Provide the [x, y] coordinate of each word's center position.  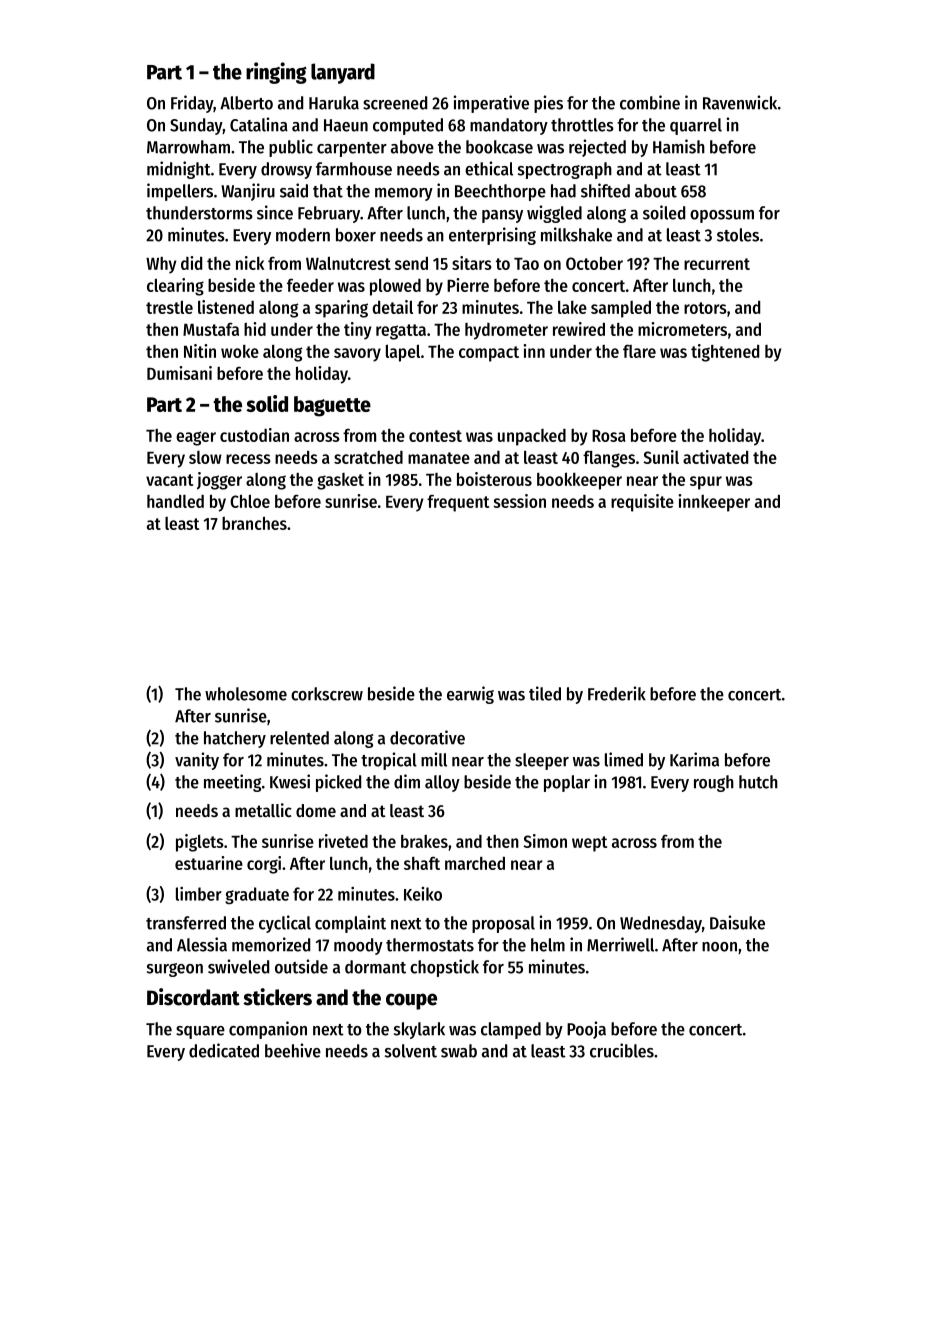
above [412, 147]
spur [706, 483]
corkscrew [327, 694]
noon [719, 947]
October [594, 263]
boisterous [494, 479]
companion [268, 1030]
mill [434, 759]
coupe [411, 1001]
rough [714, 783]
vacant [169, 480]
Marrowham [188, 147]
